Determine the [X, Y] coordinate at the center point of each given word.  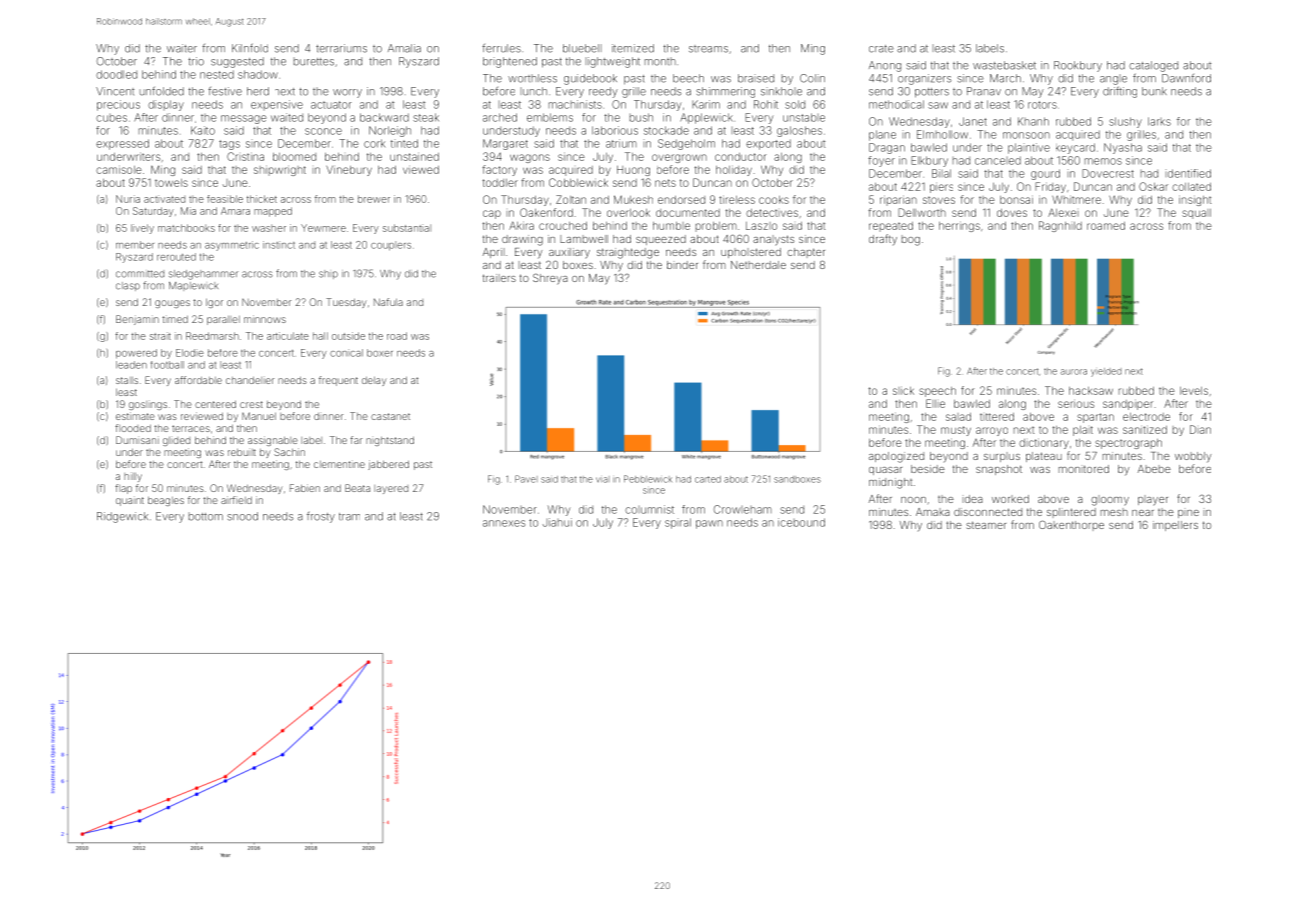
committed [140, 274]
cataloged [1153, 66]
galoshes [799, 131]
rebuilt [242, 452]
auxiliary [569, 253]
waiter [182, 48]
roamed [1106, 226]
